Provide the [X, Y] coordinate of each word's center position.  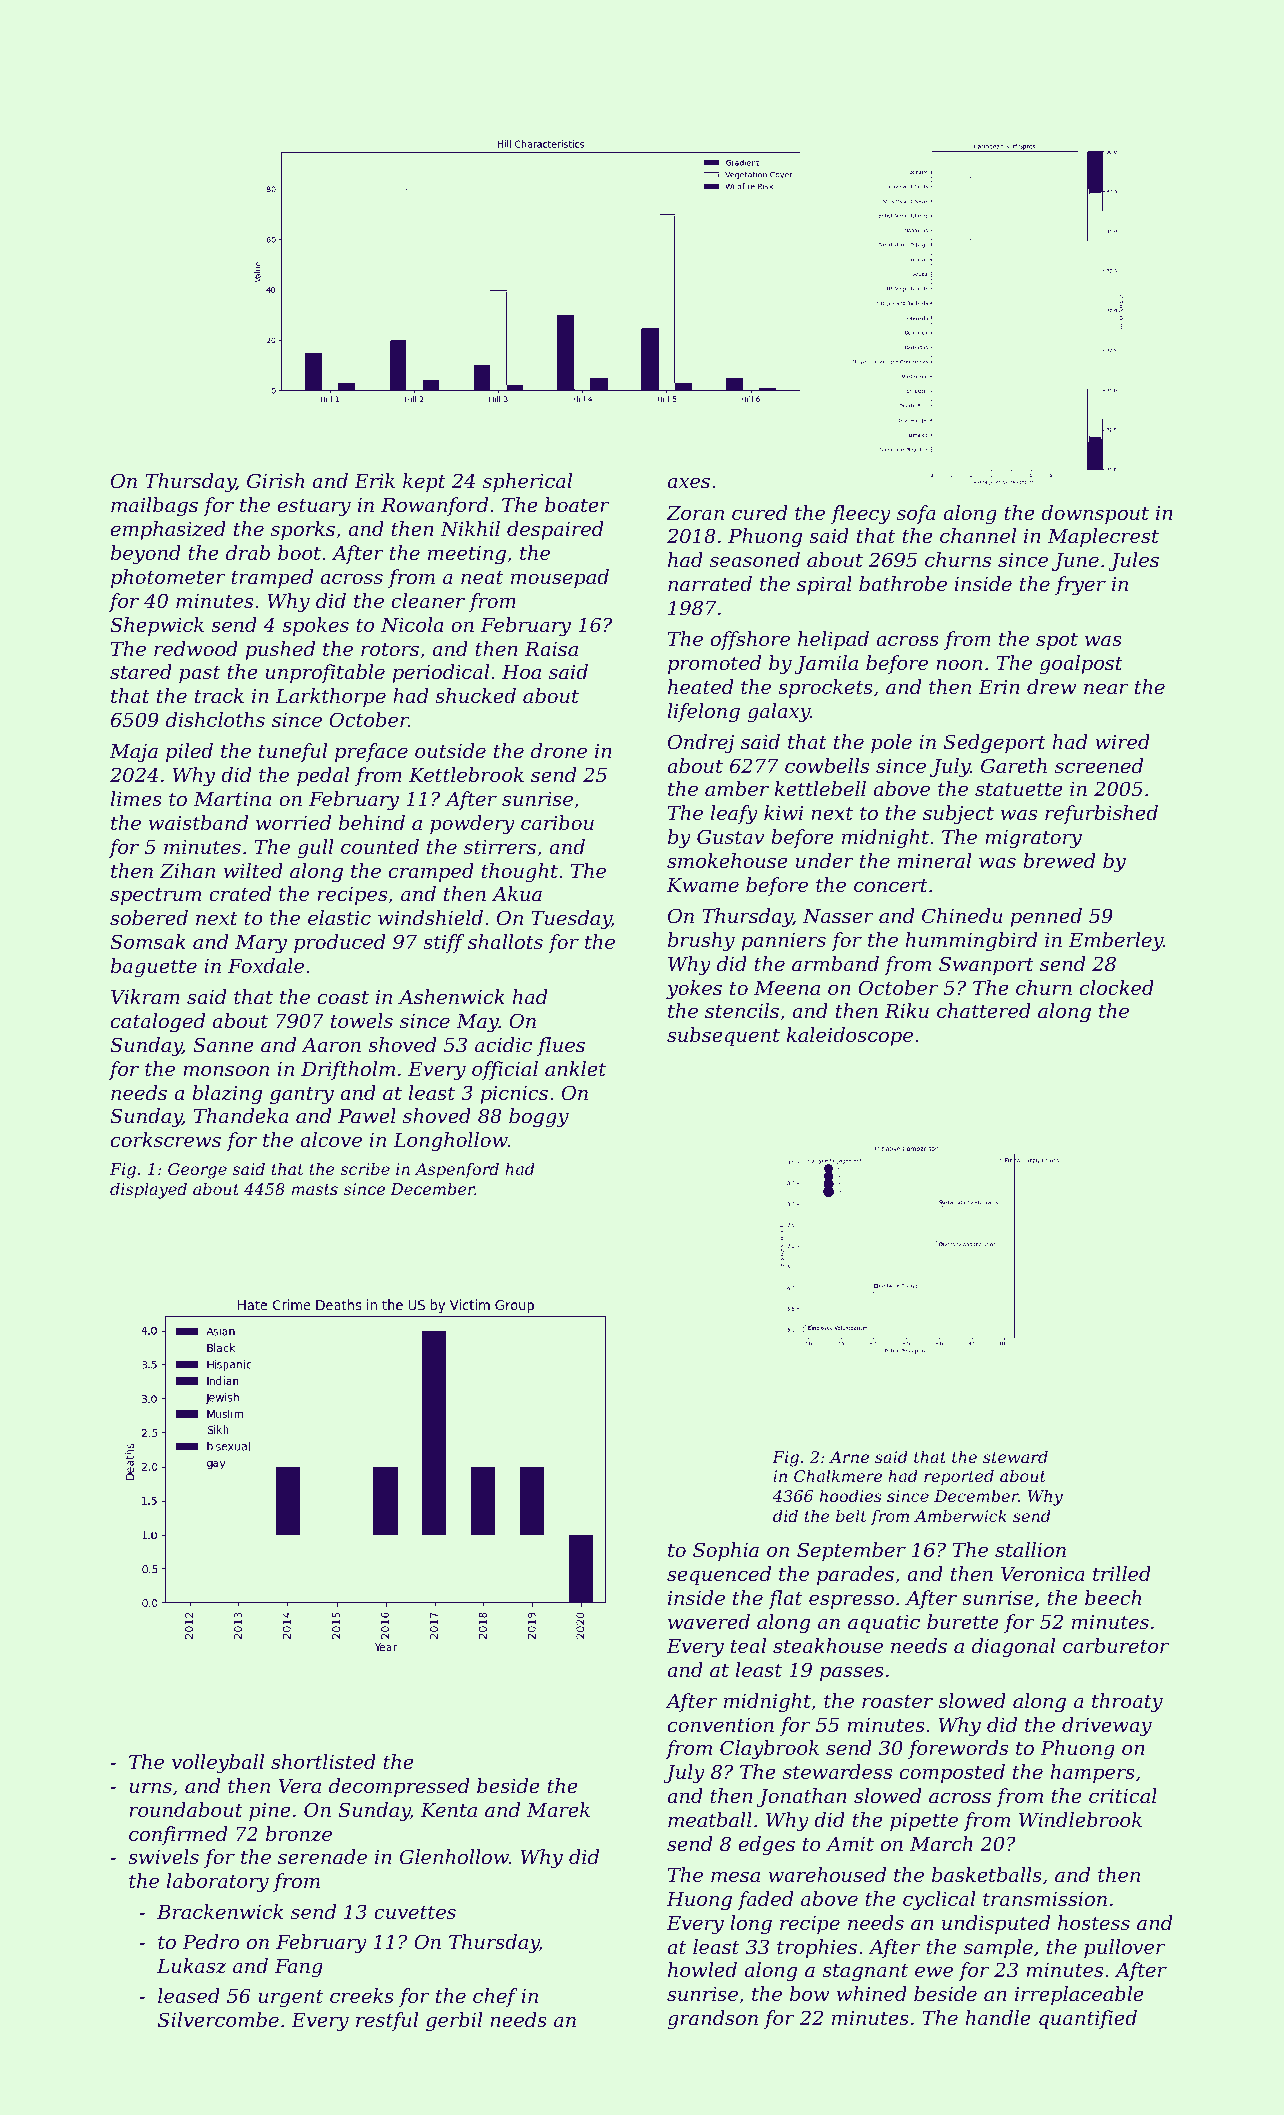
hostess [1094, 1922]
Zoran [695, 513]
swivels [163, 1856]
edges [767, 1846]
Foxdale [266, 965]
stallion [1030, 1549]
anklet [575, 1068]
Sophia [726, 1551]
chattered [984, 1010]
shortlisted [323, 1761]
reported [959, 1477]
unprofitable [325, 673]
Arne [849, 1457]
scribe [365, 1168]
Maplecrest [1103, 537]
